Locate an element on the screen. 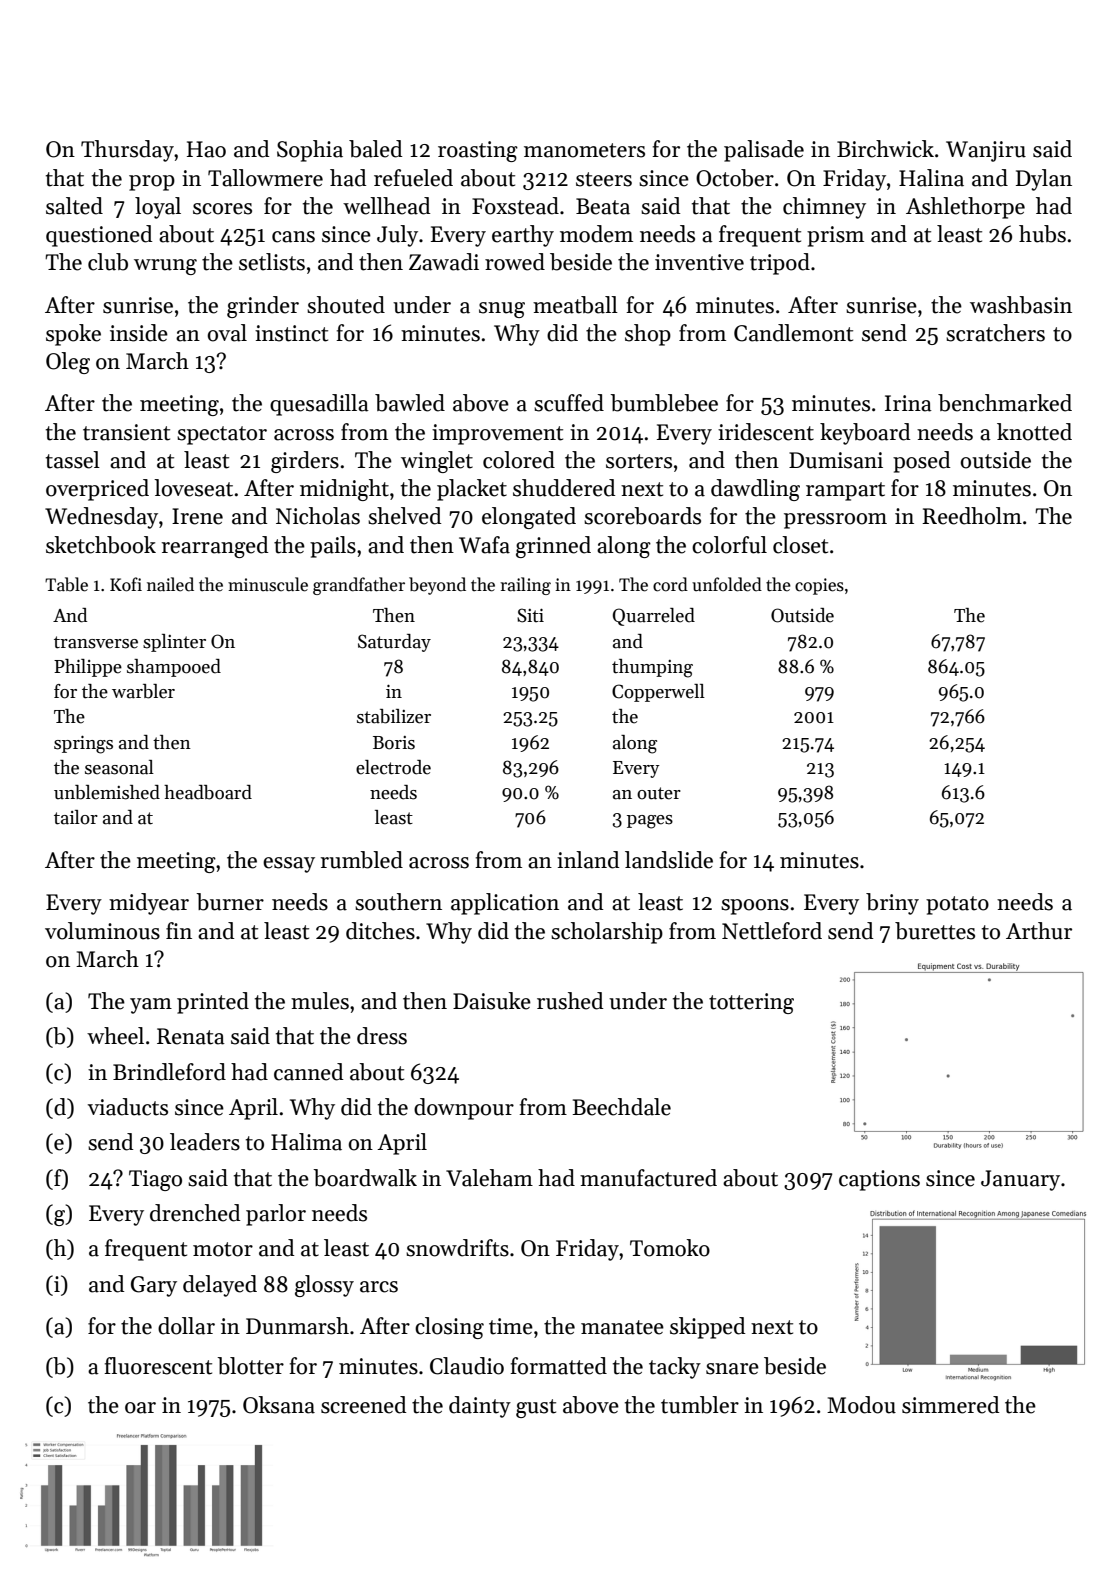 The image size is (1118, 1581). Gary is located at coordinates (154, 1286).
